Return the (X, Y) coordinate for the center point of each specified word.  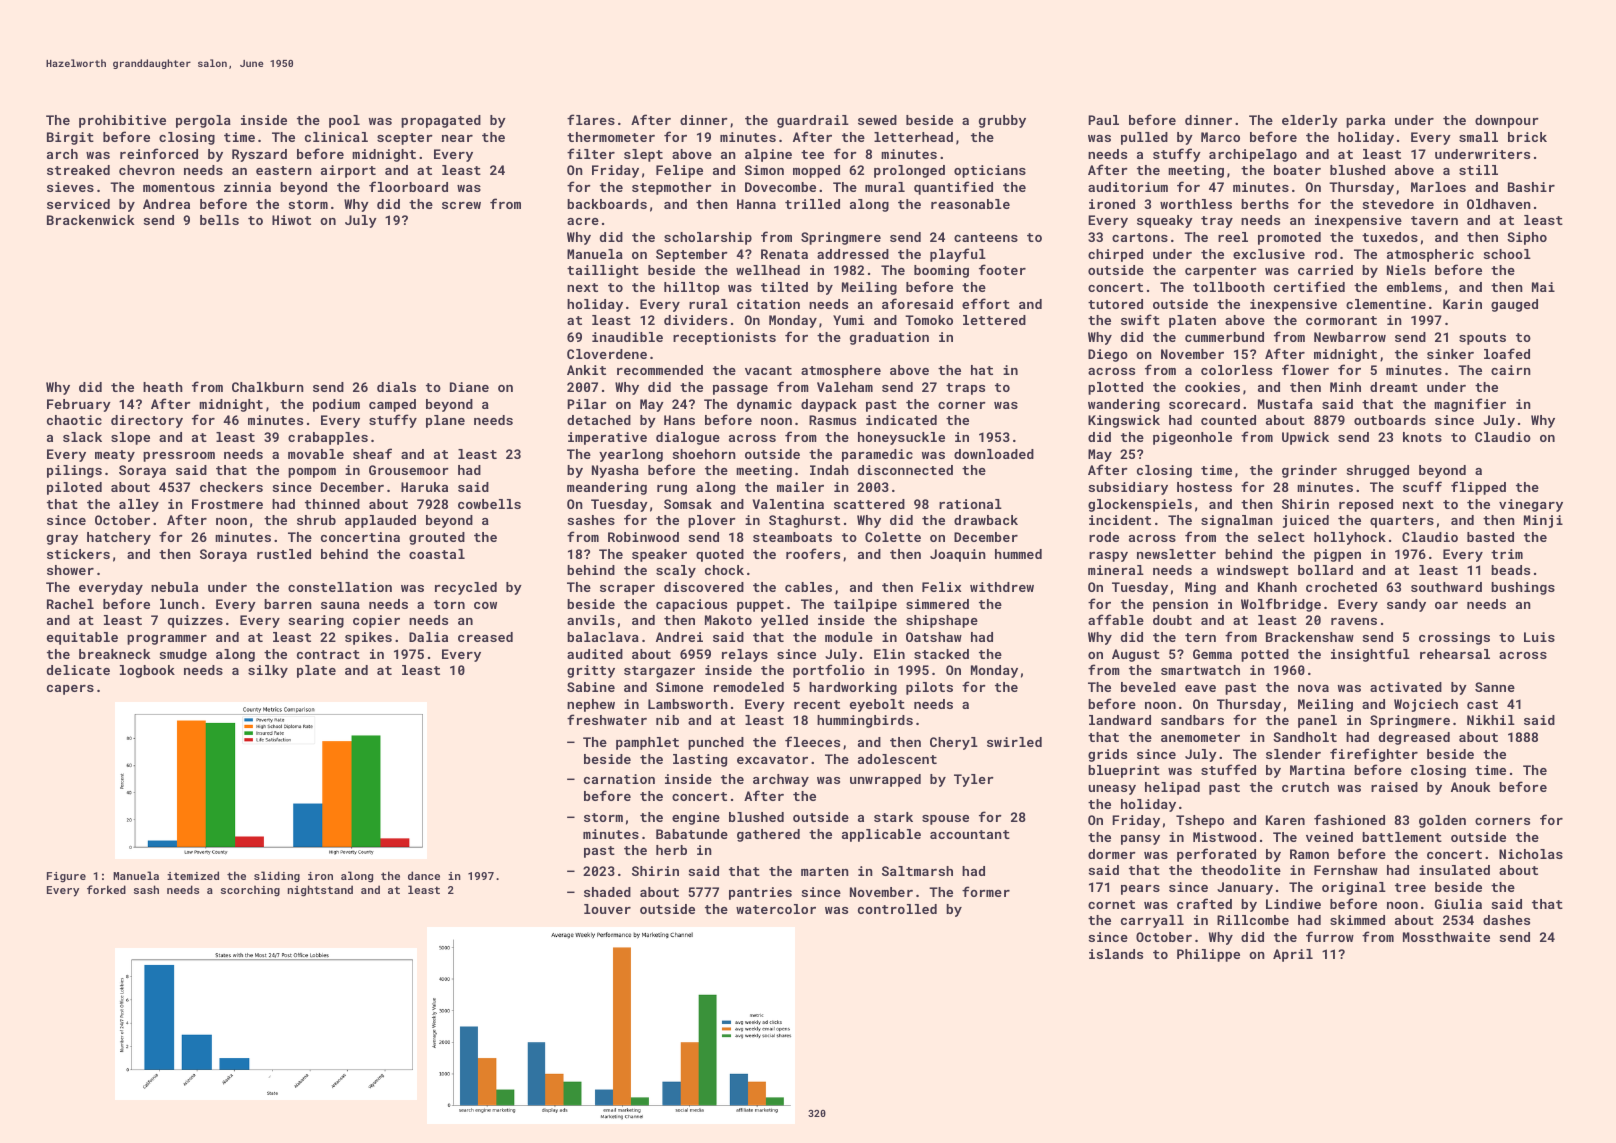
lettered (994, 320)
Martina (1317, 770)
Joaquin (958, 555)
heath (163, 387)
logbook (147, 671)
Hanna (756, 204)
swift (1140, 319)
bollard (1325, 570)
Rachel (70, 604)
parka (1365, 121)
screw (461, 205)
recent (817, 704)
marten (825, 871)
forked (106, 889)
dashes (1506, 920)
